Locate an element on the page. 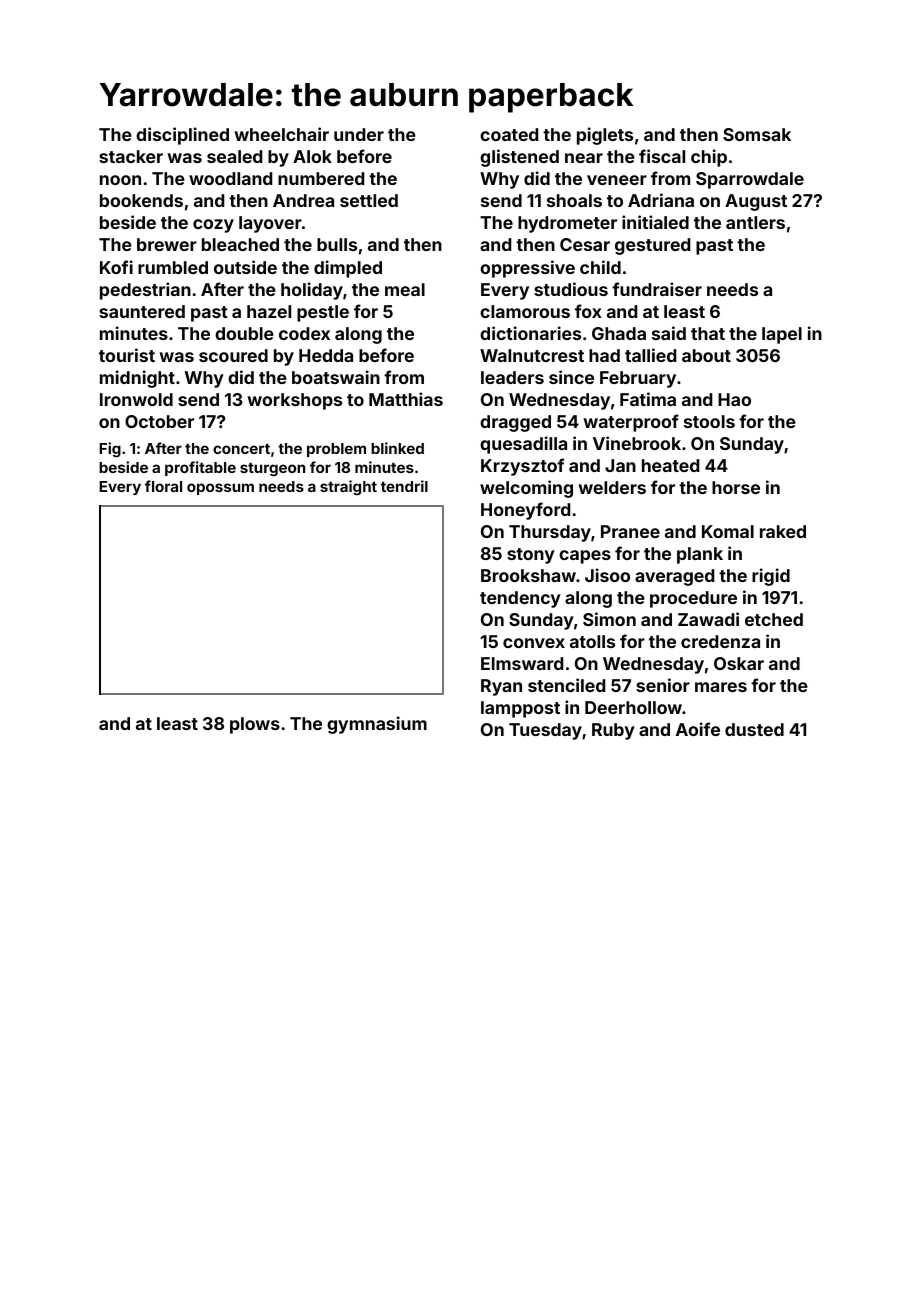 The width and height of the image is (924, 1314). Ironwold is located at coordinates (136, 399).
